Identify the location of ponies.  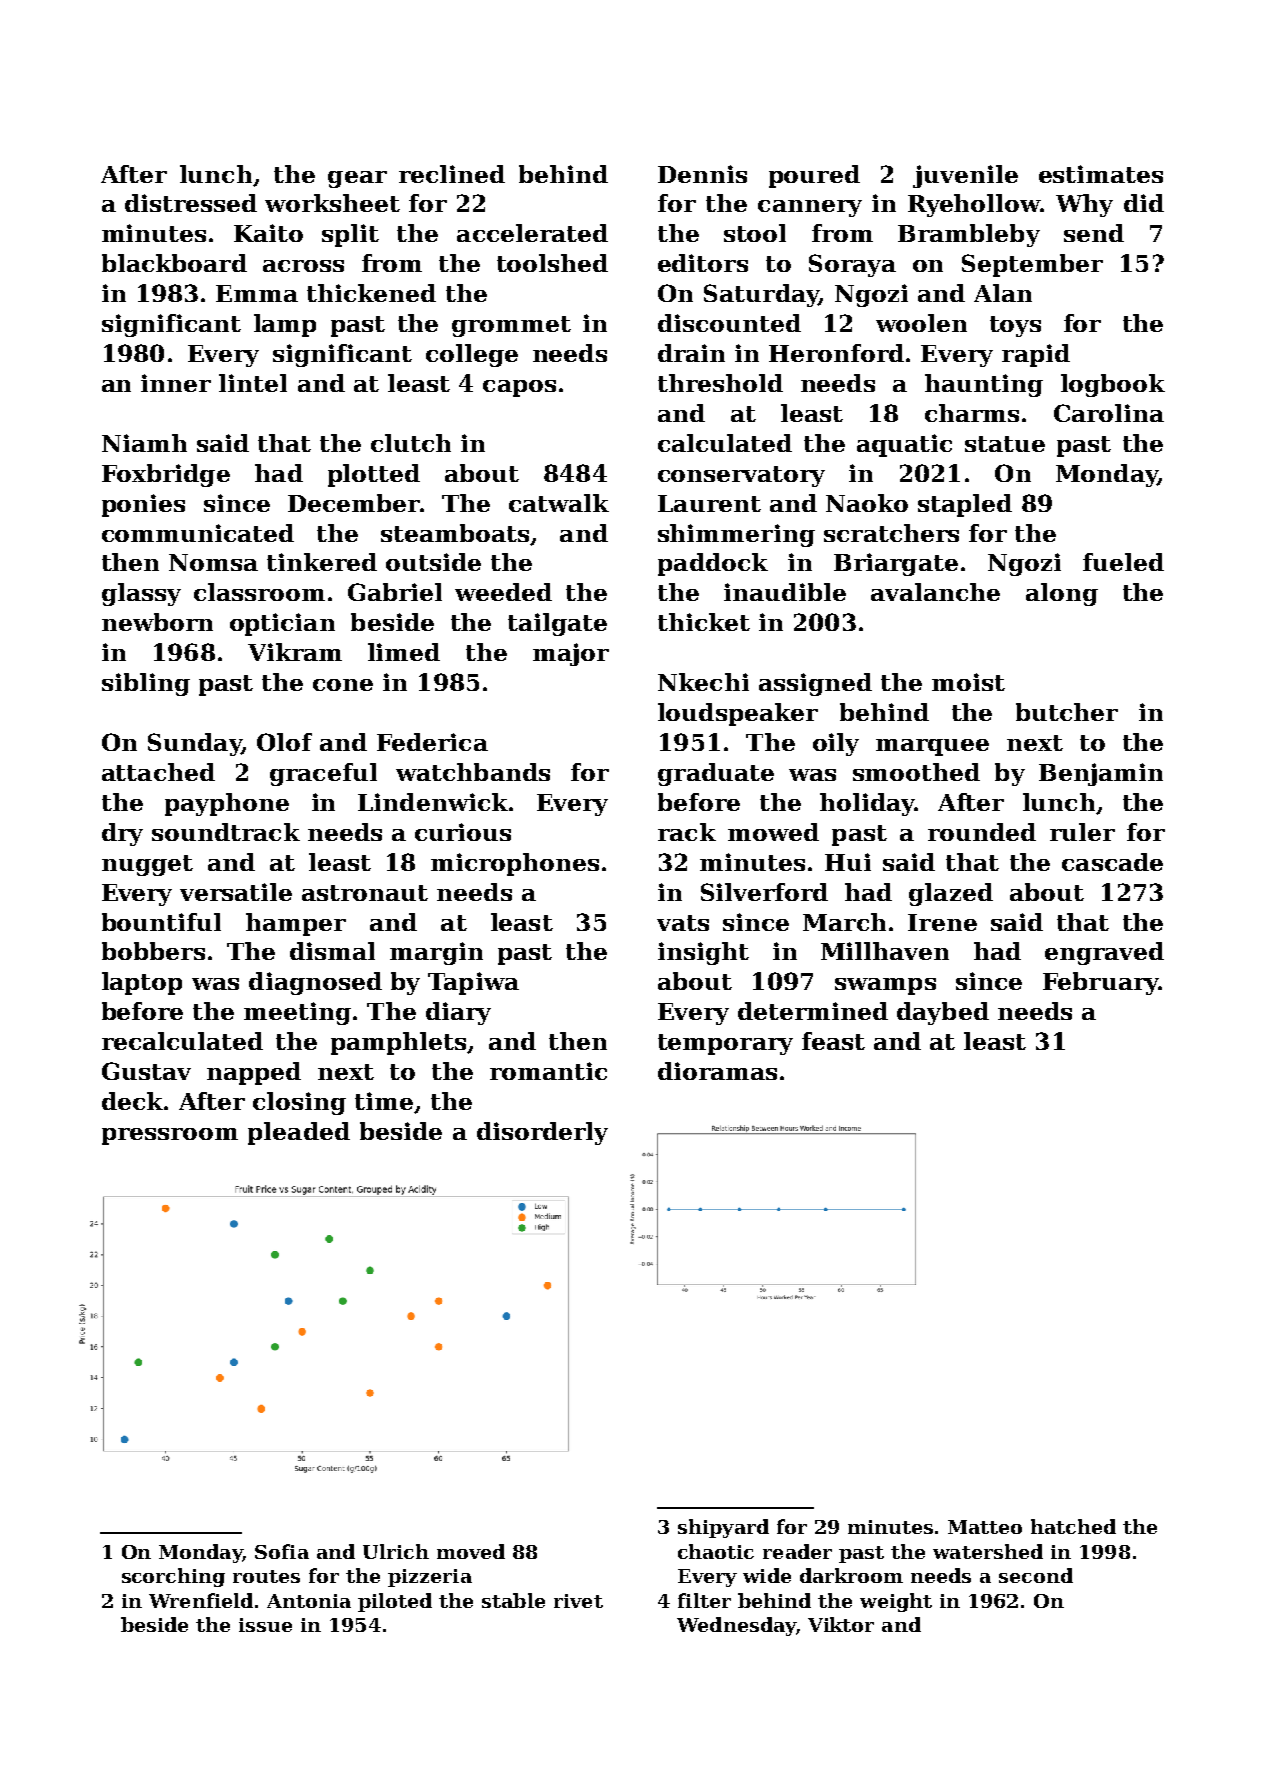
(143, 505).
